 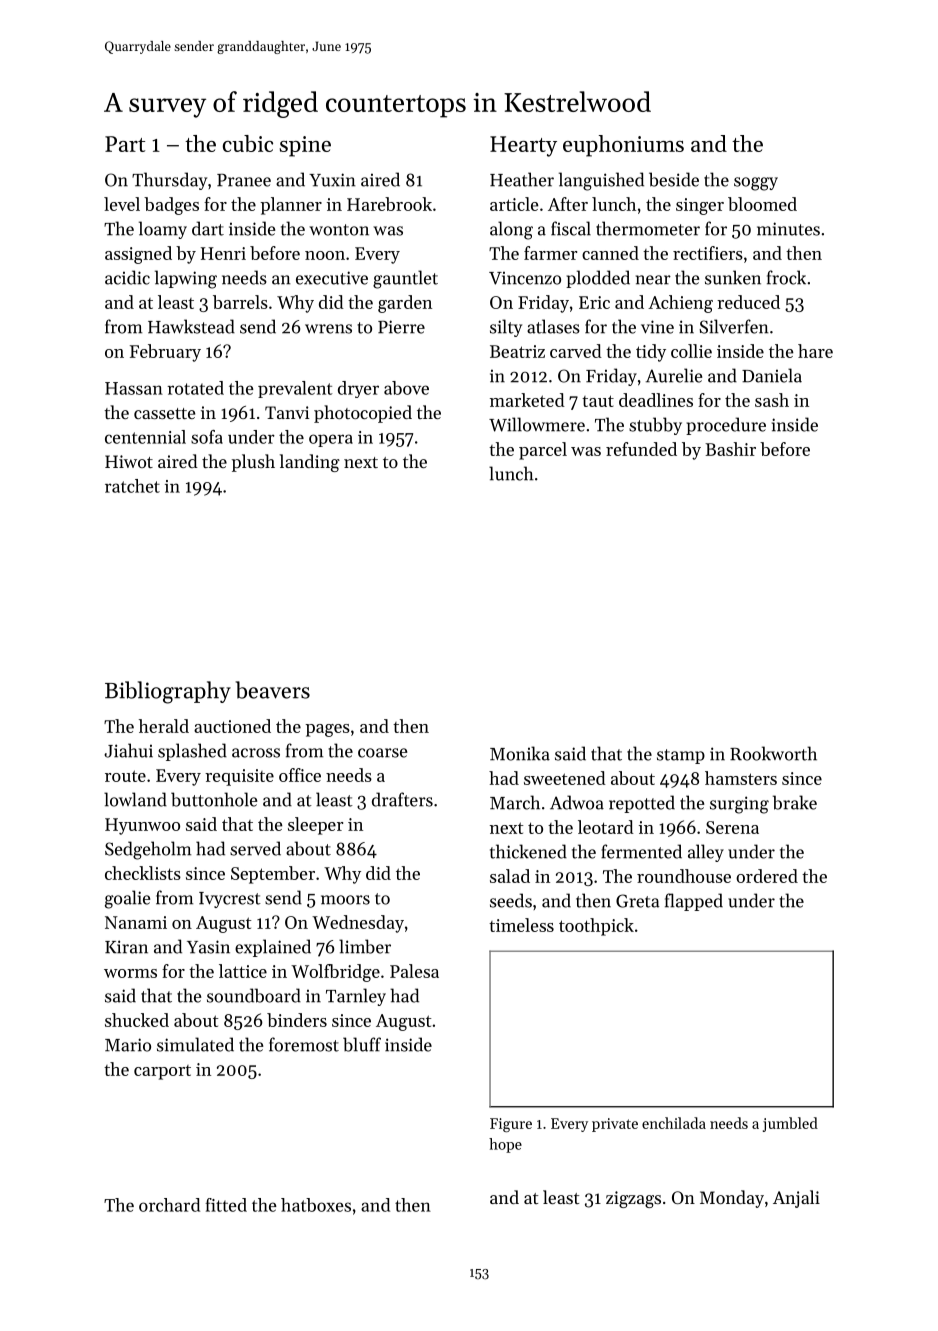 I want to click on simulated, so click(x=195, y=1044).
